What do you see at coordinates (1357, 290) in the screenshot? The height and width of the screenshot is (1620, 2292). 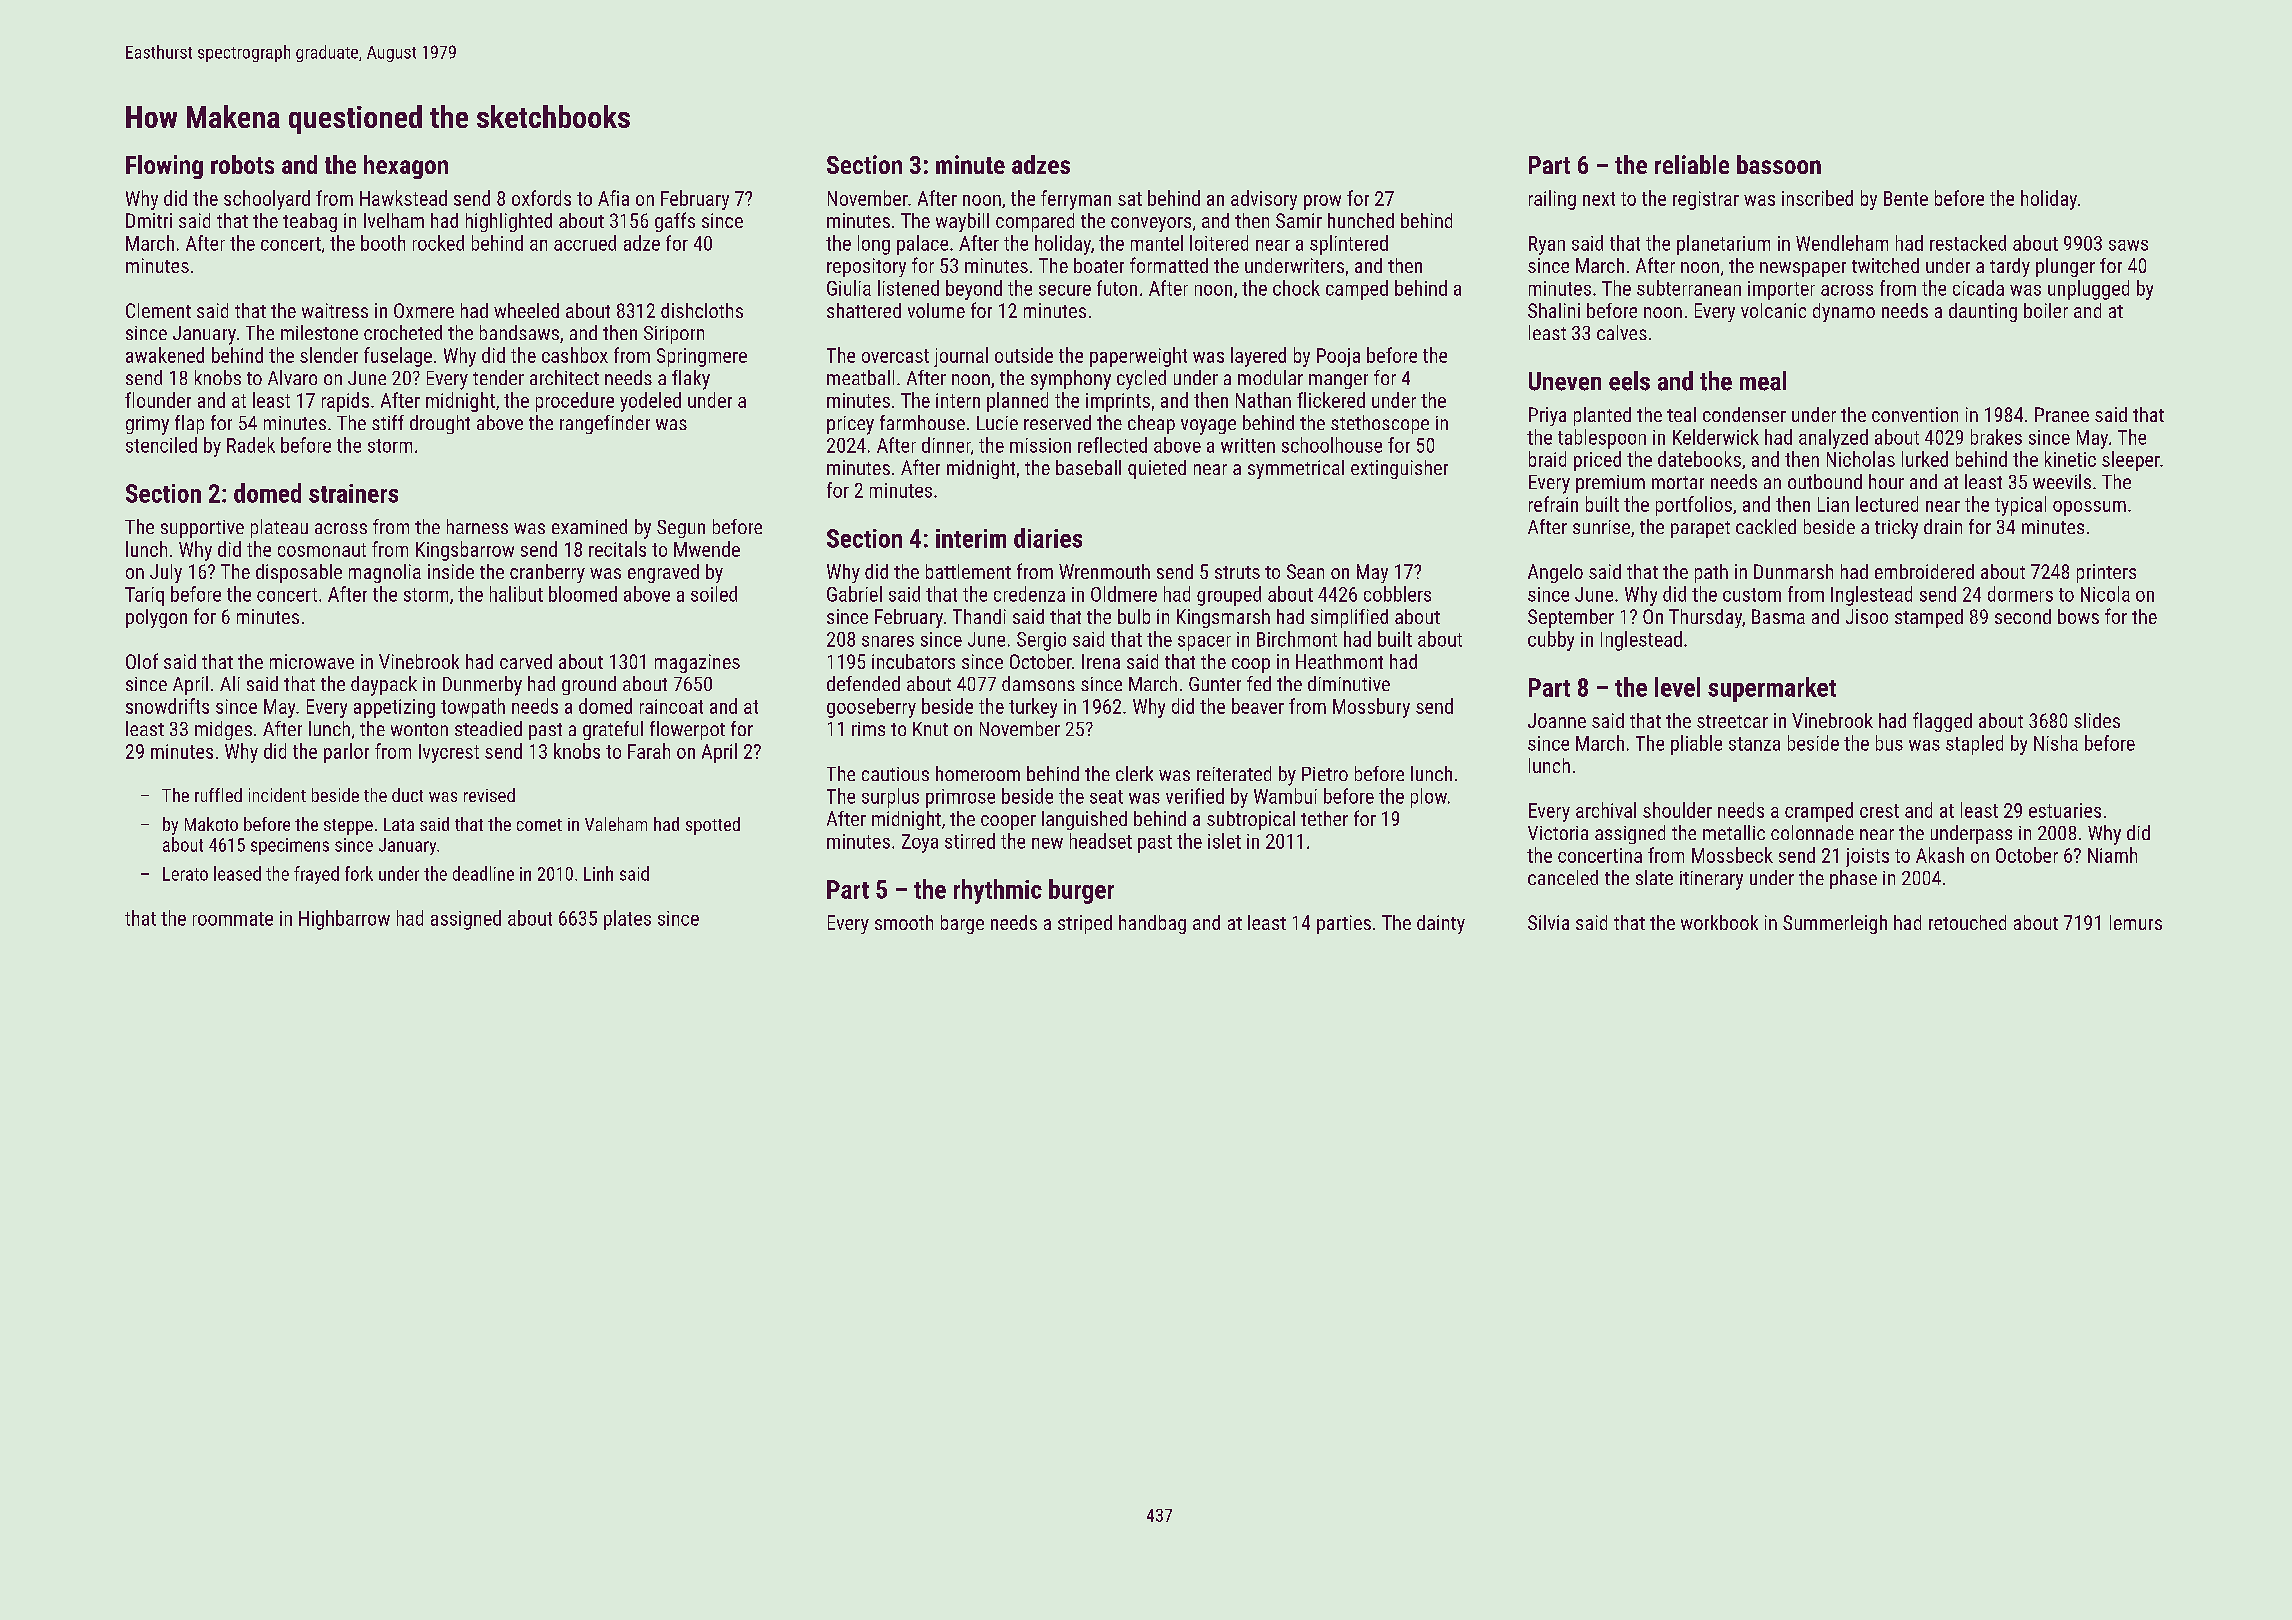 I see `camped` at bounding box center [1357, 290].
